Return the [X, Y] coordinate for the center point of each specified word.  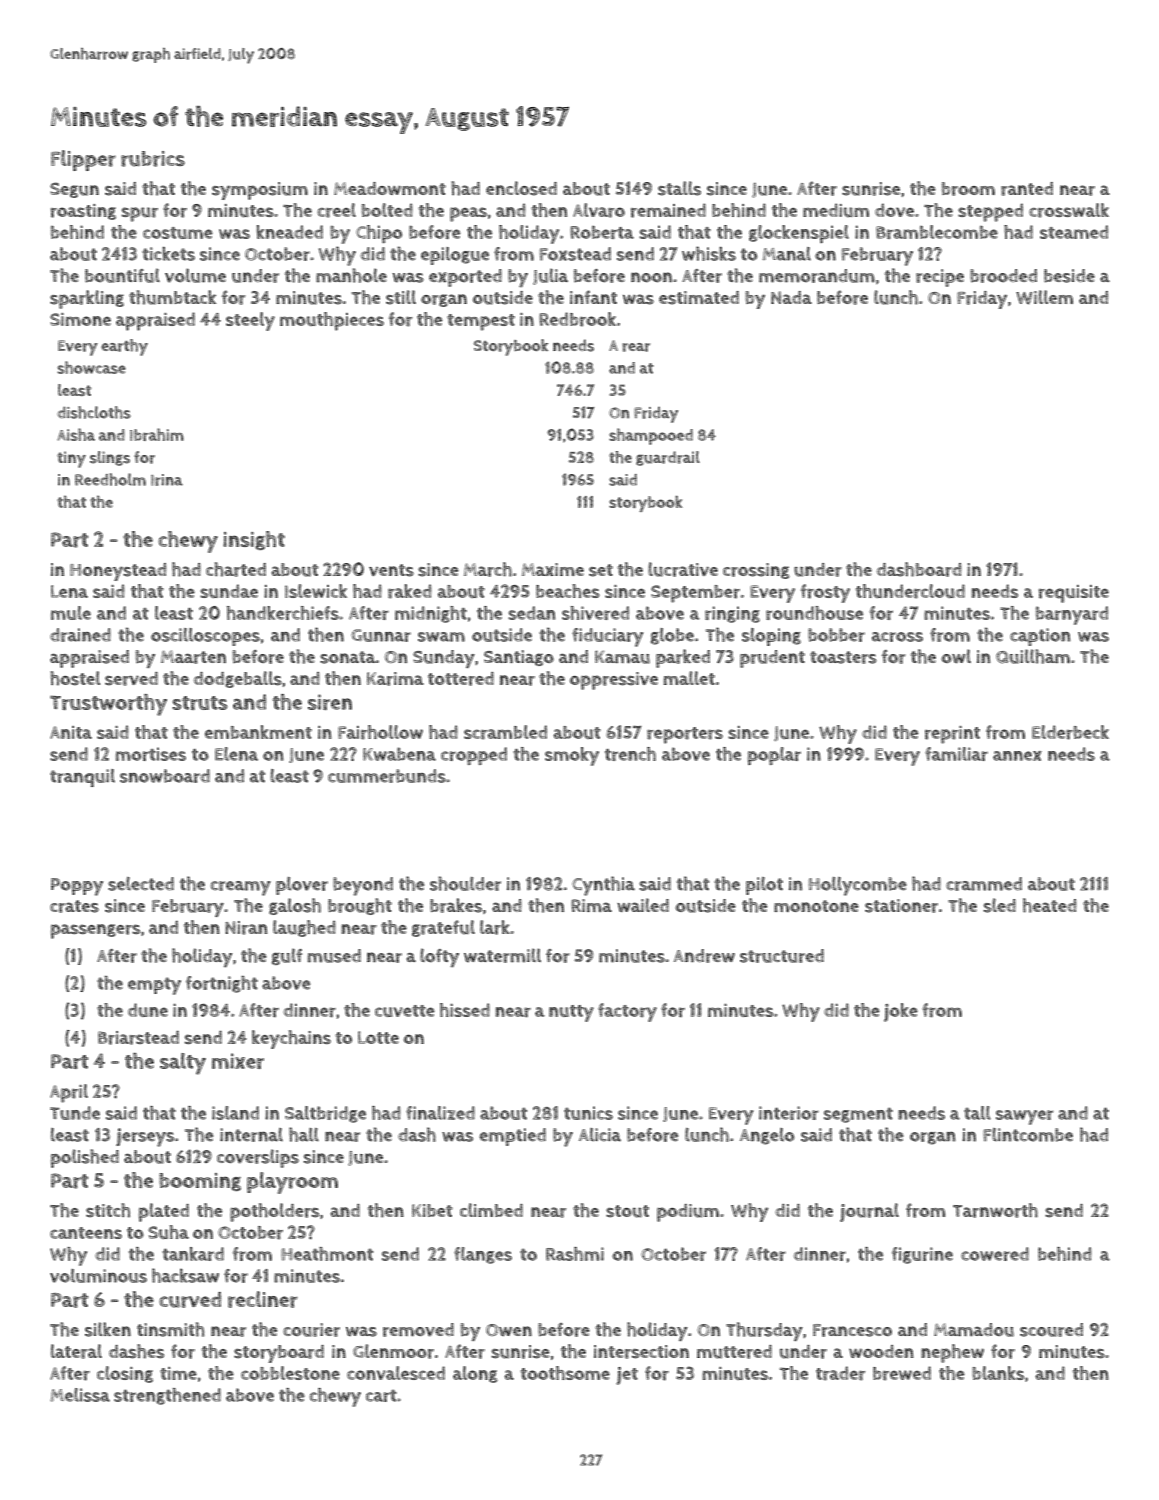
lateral [76, 1351]
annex [1017, 756]
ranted [1027, 189]
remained [668, 210]
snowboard [165, 776]
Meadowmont [390, 188]
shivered [595, 613]
